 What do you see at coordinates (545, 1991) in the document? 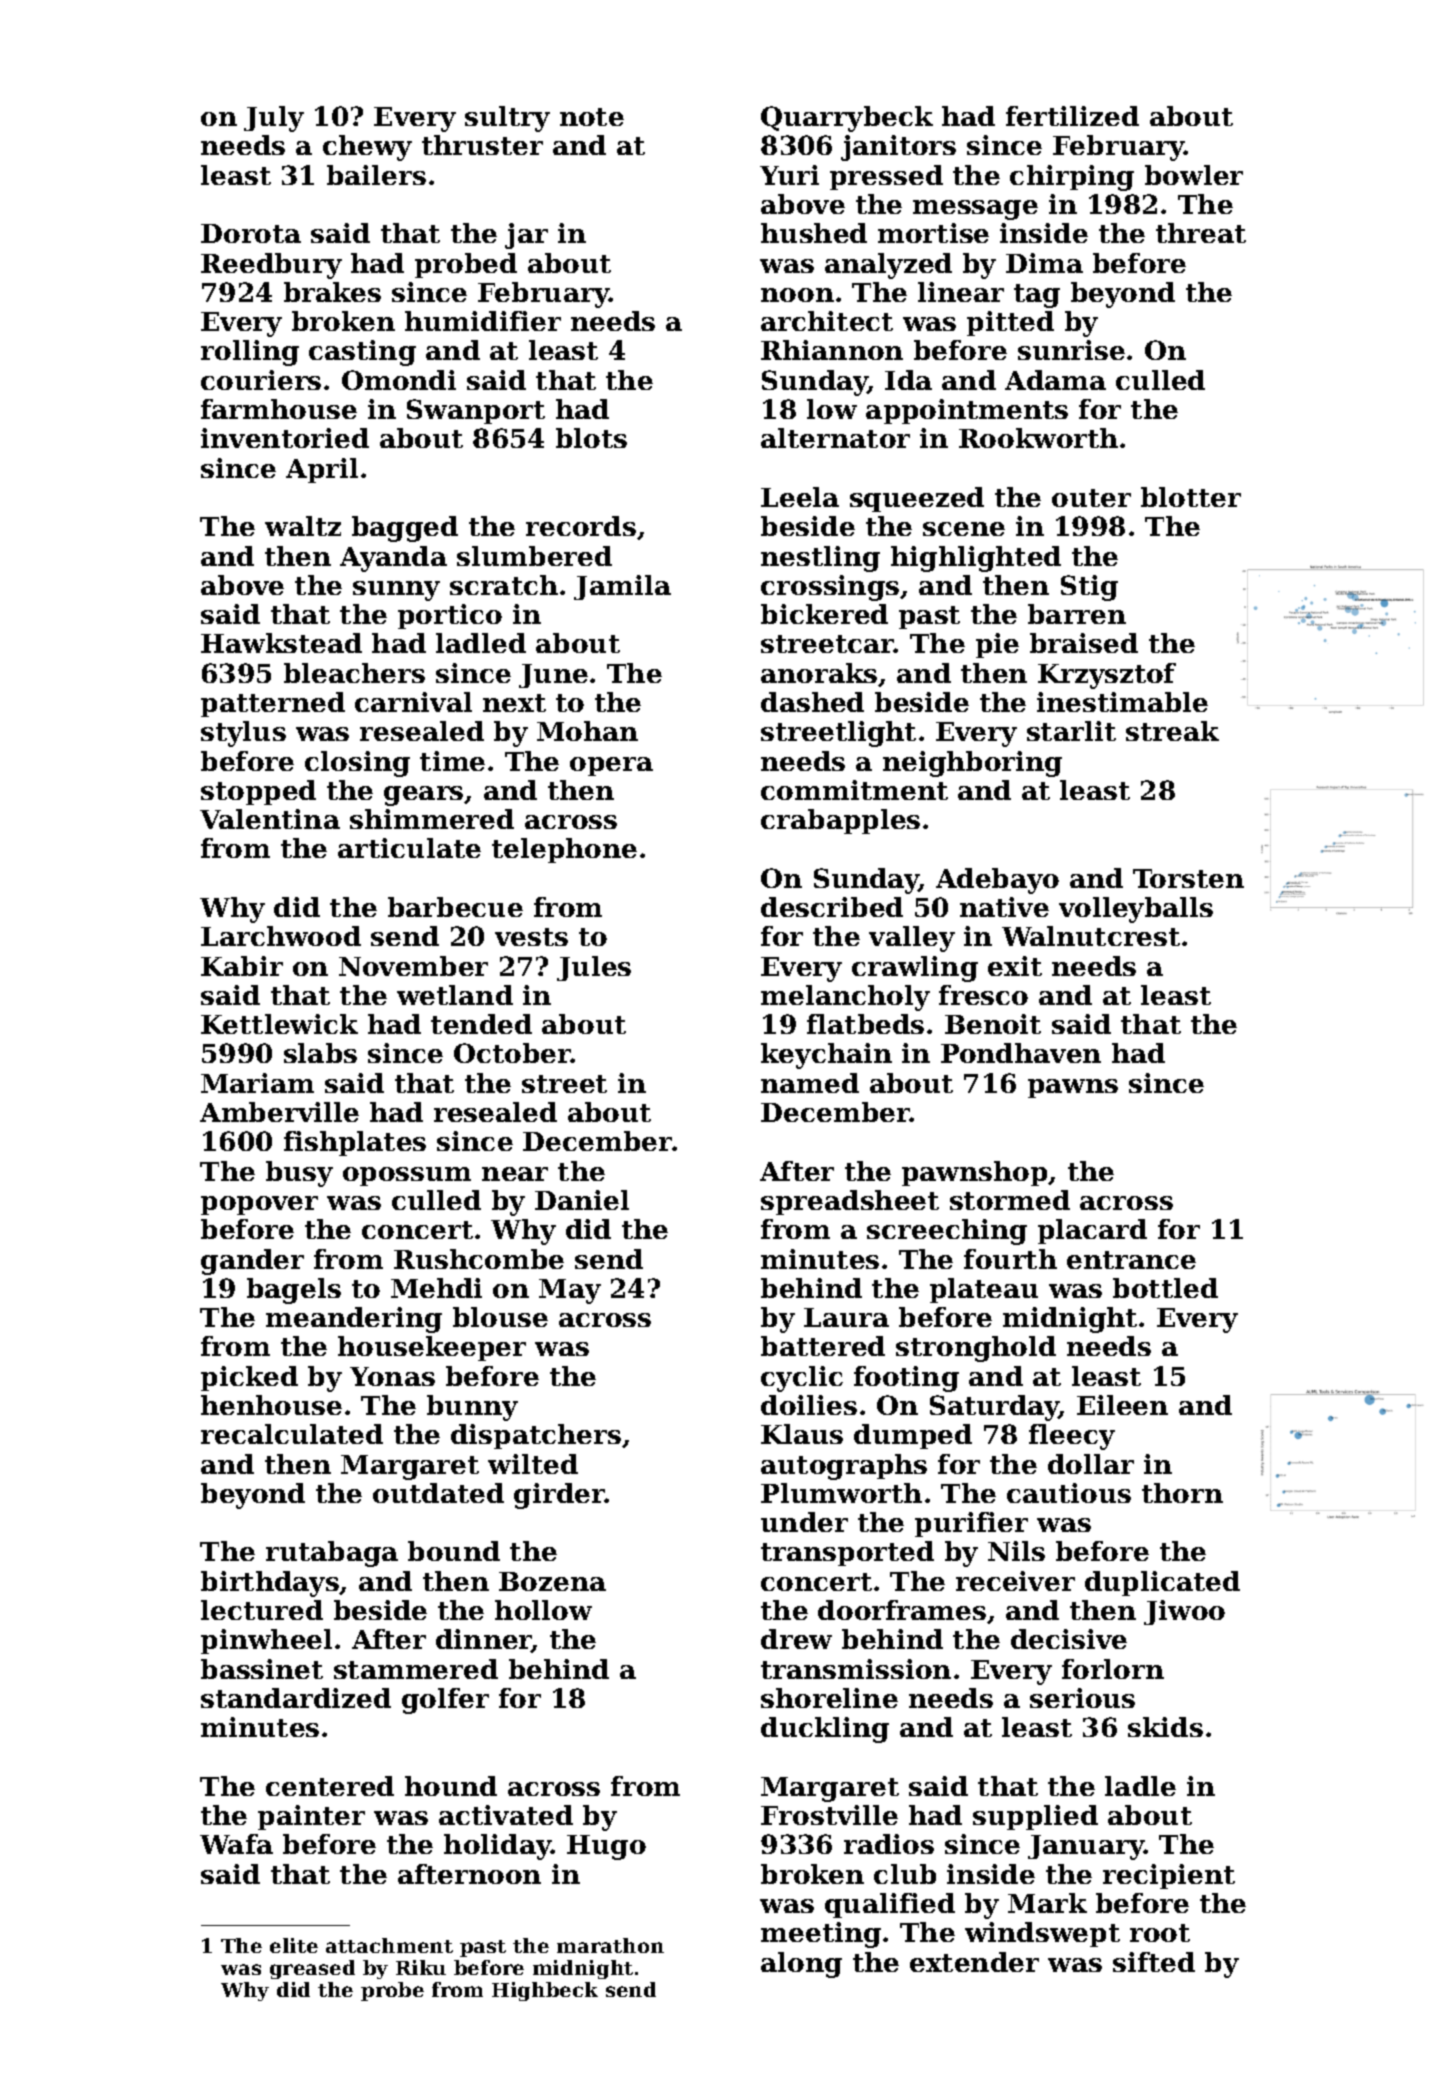
I see `Highbeck` at bounding box center [545, 1991].
